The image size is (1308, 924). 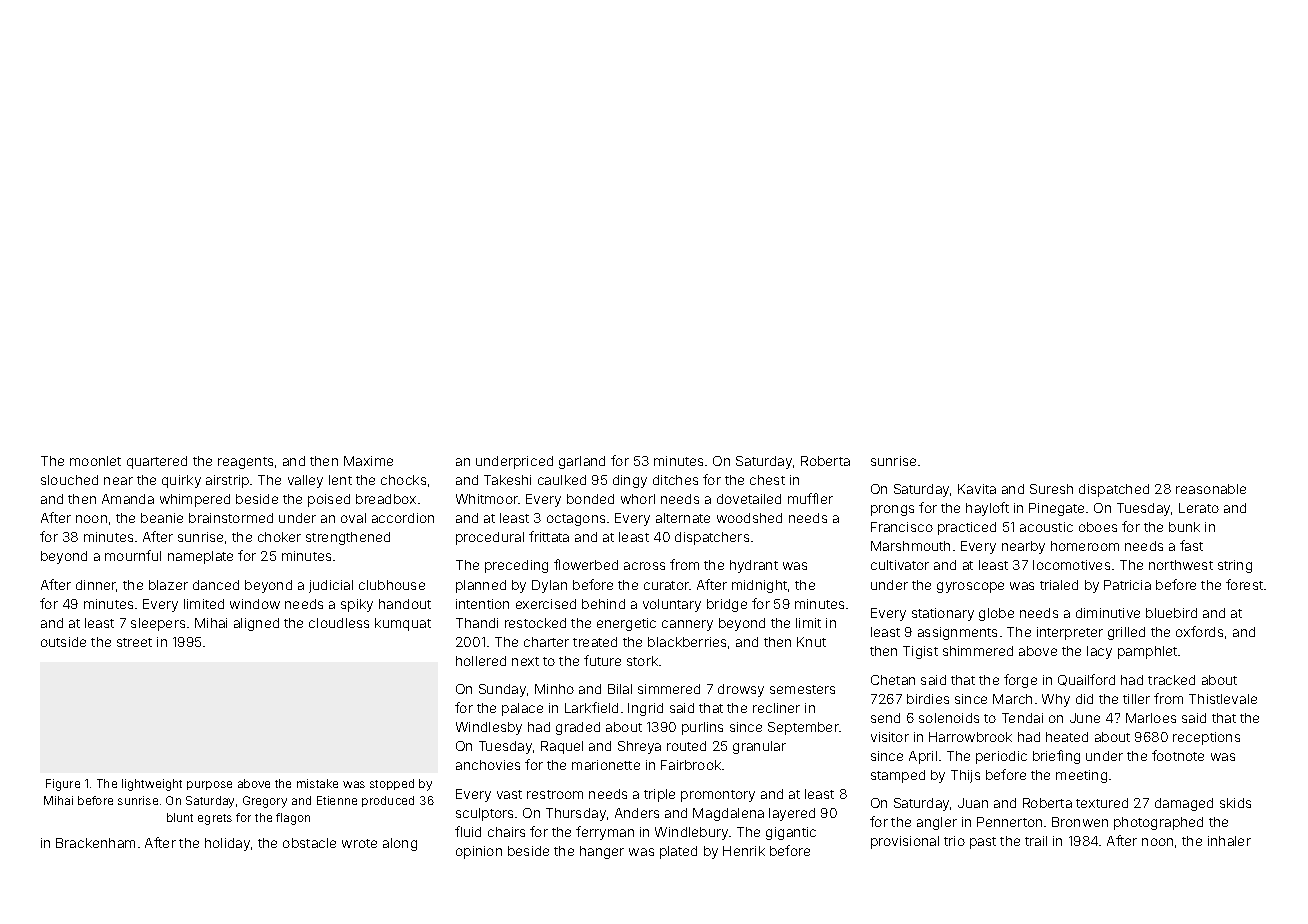 What do you see at coordinates (811, 642) in the document?
I see `Knut` at bounding box center [811, 642].
